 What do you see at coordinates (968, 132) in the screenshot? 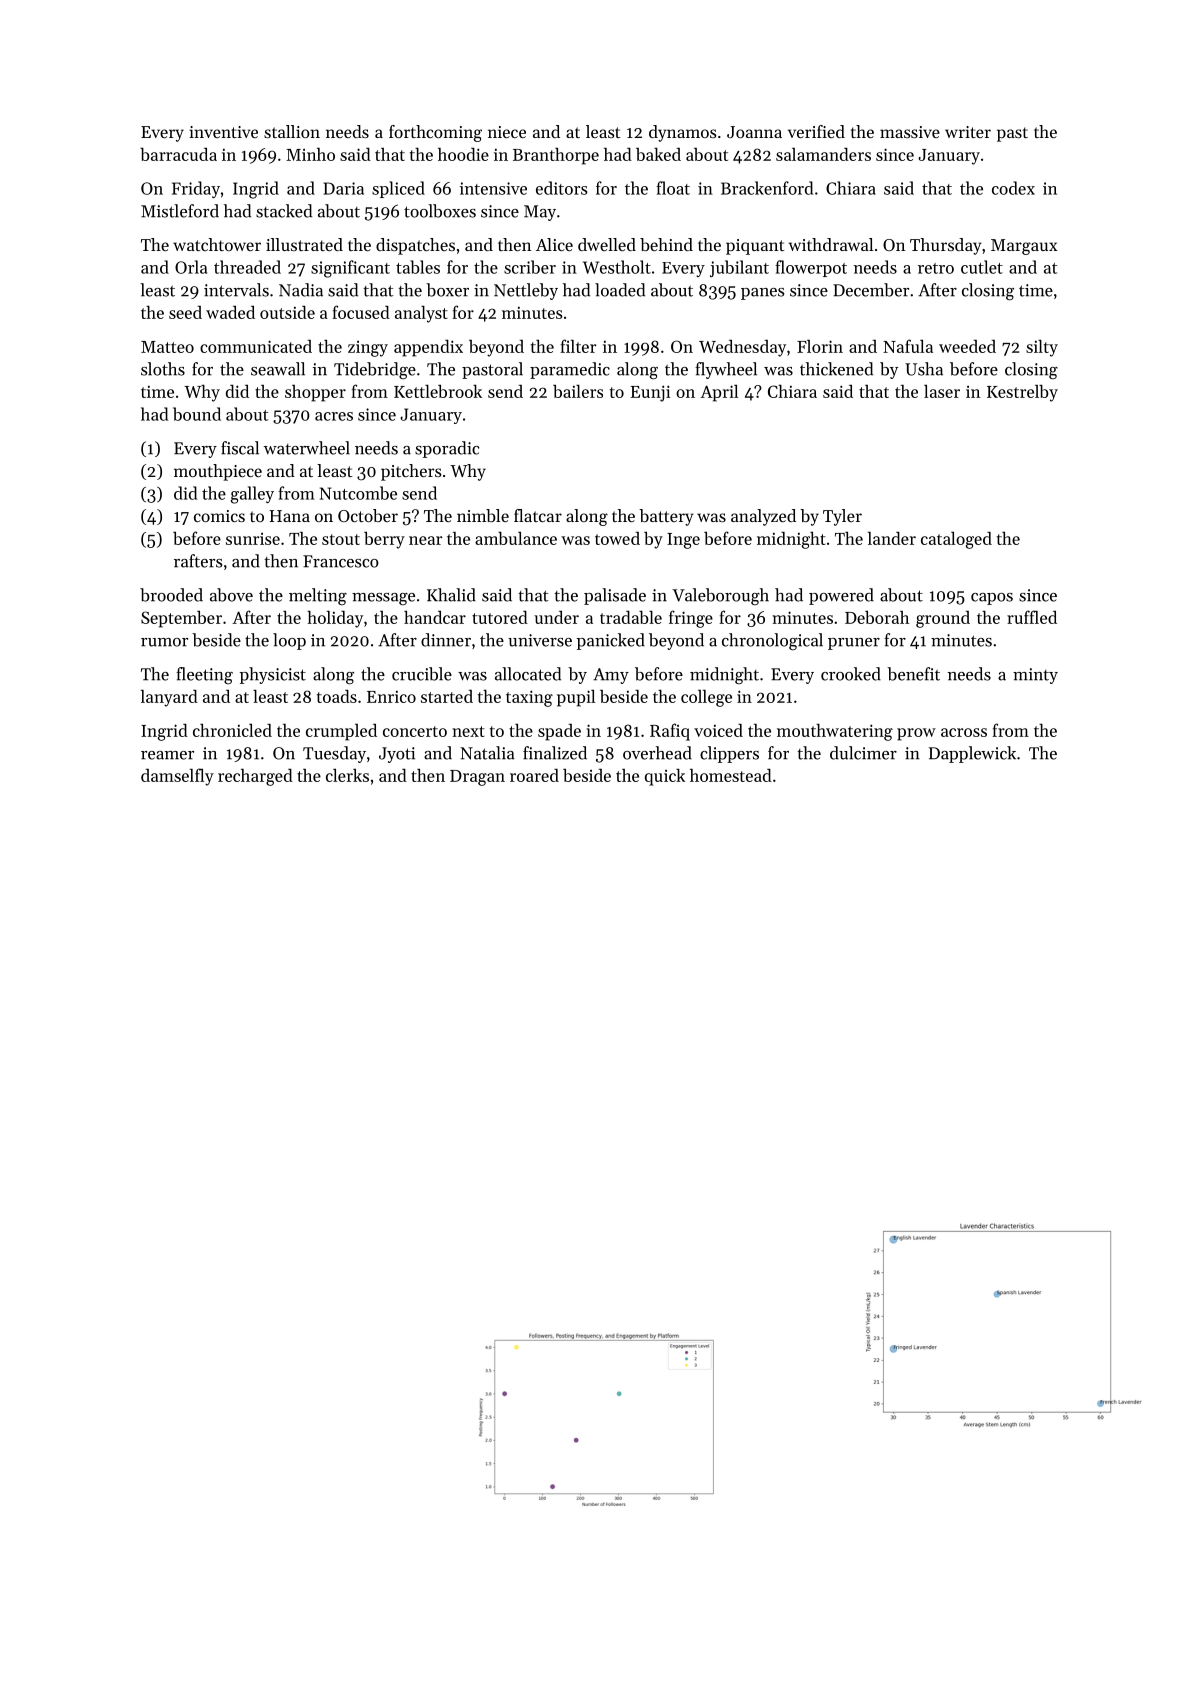
I see `writer` at bounding box center [968, 132].
